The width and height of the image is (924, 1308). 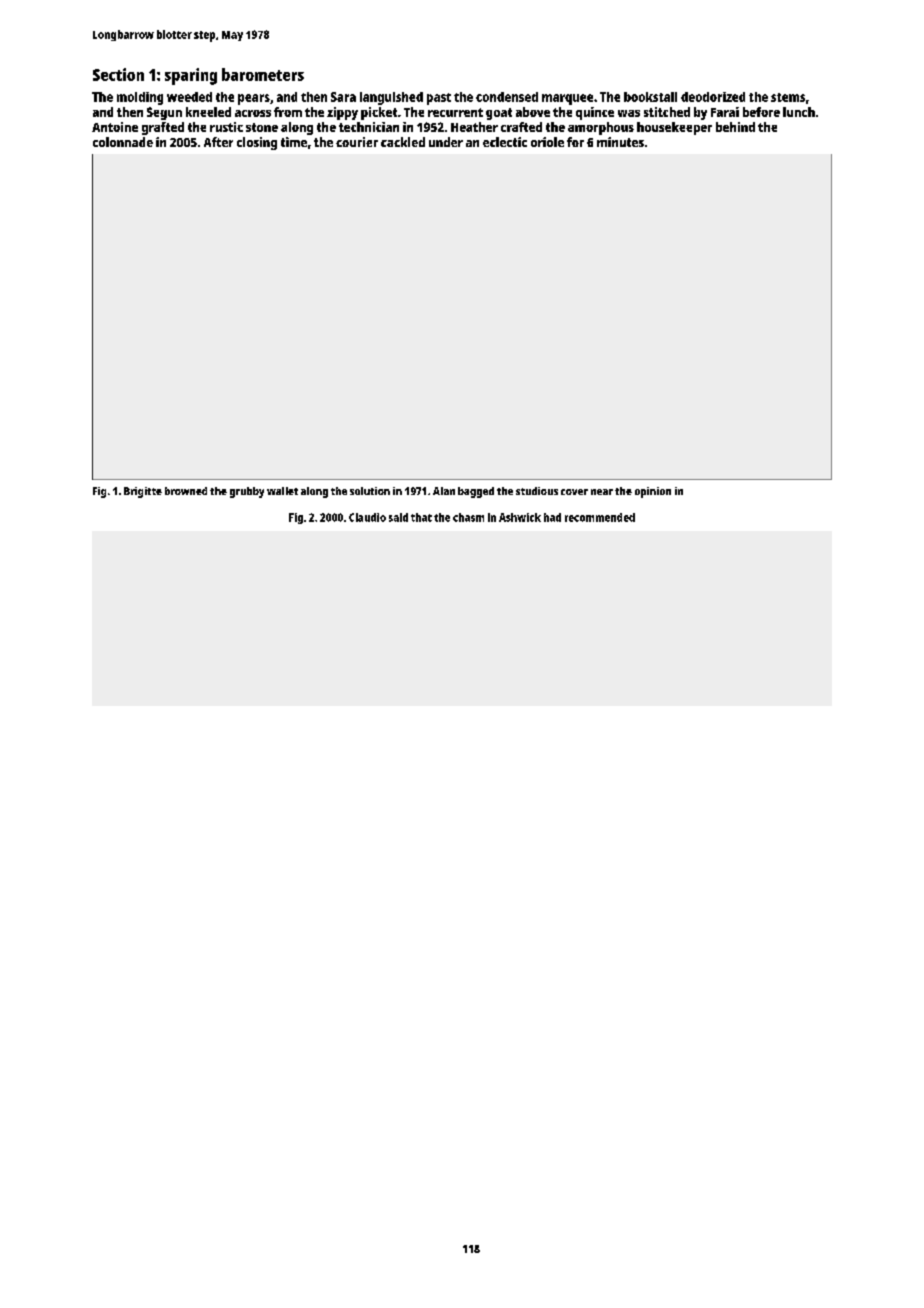 What do you see at coordinates (282, 491) in the image?
I see `wallet` at bounding box center [282, 491].
